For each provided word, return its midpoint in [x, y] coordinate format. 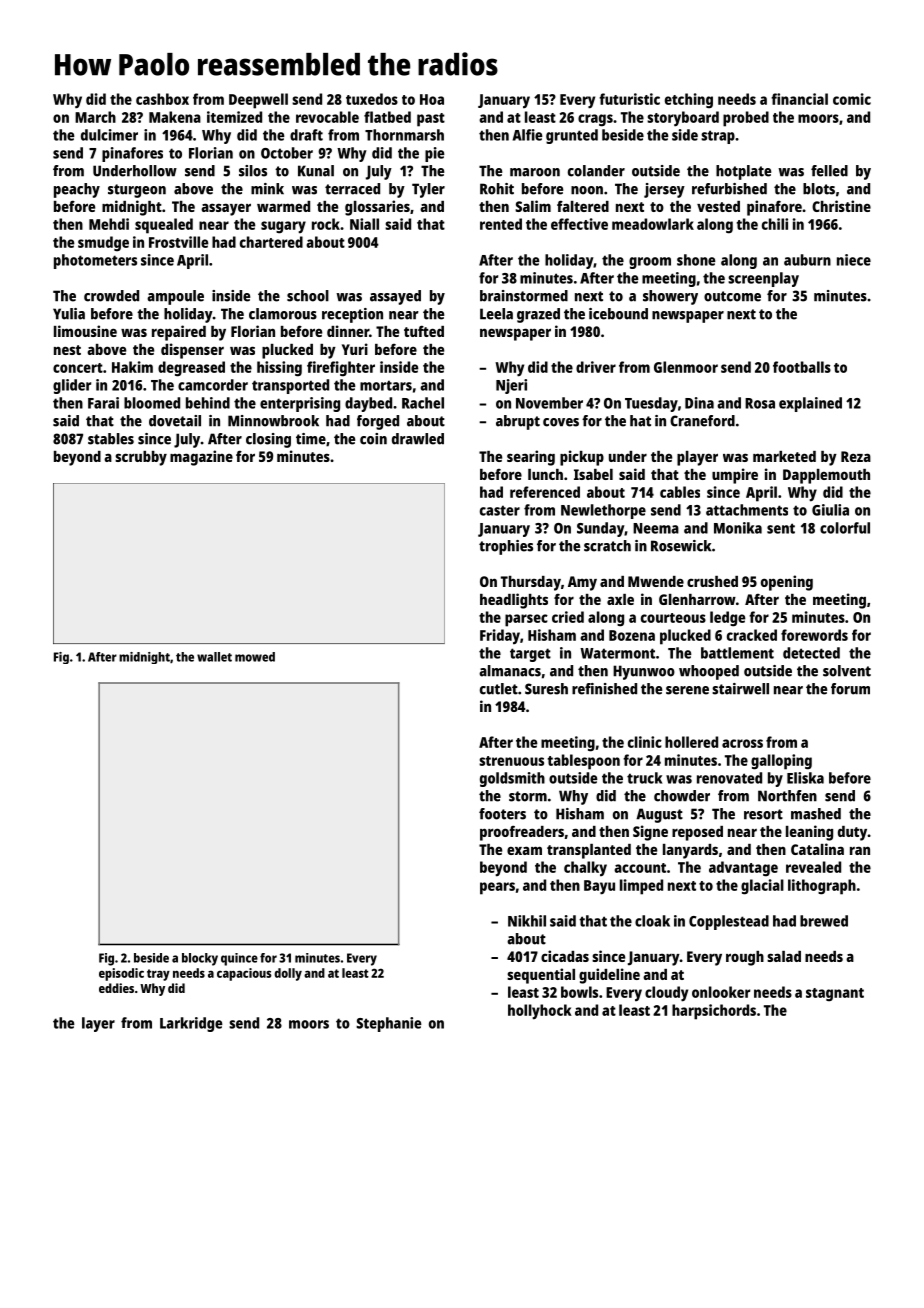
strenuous [511, 761]
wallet [214, 657]
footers [502, 814]
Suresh [546, 689]
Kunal [316, 171]
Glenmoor [686, 367]
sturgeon [137, 191]
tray [158, 975]
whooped [709, 672]
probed [746, 119]
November [549, 403]
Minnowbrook [273, 421]
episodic [121, 974]
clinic [645, 742]
